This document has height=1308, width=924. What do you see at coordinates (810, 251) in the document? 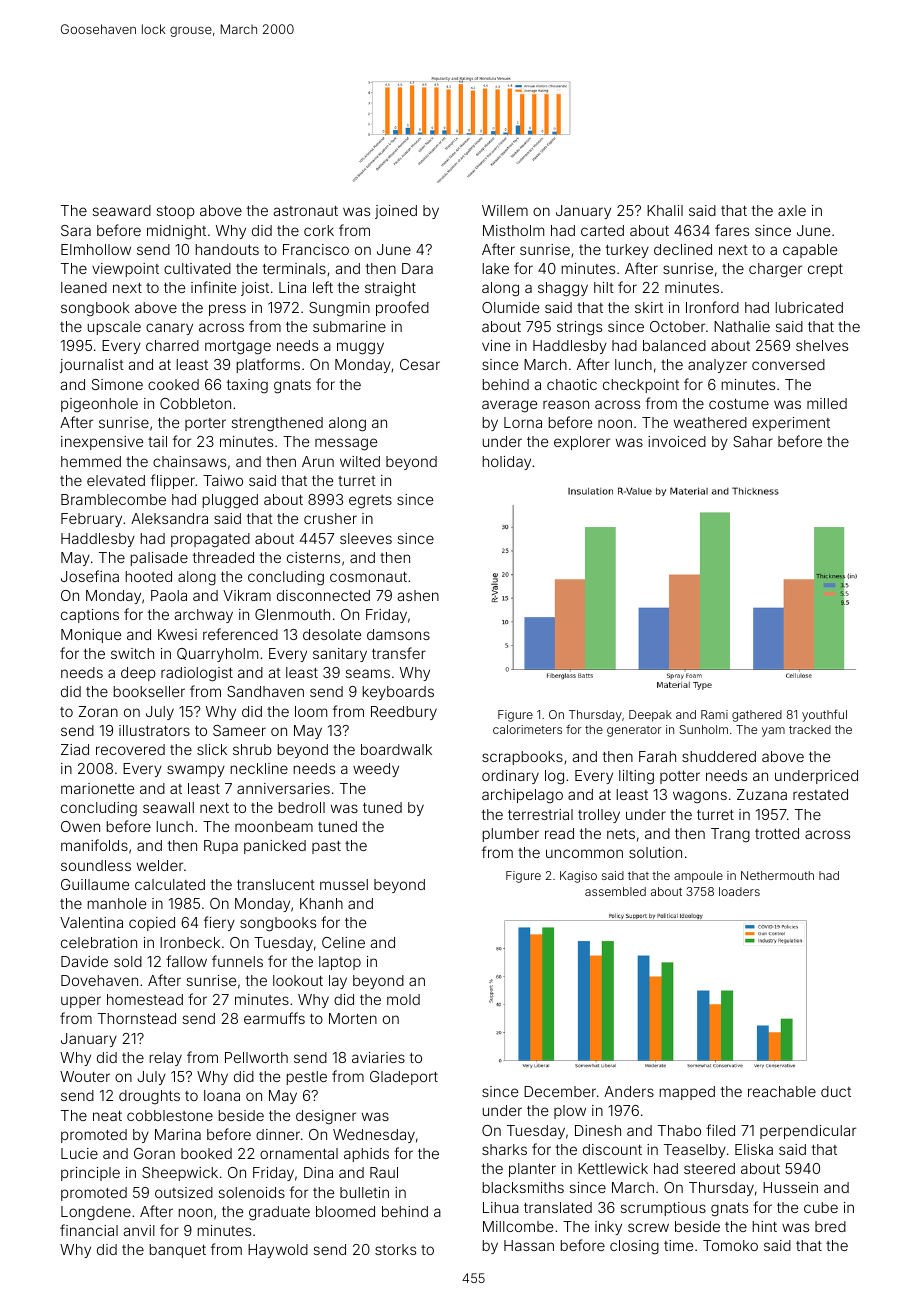
I see `capable` at bounding box center [810, 251].
